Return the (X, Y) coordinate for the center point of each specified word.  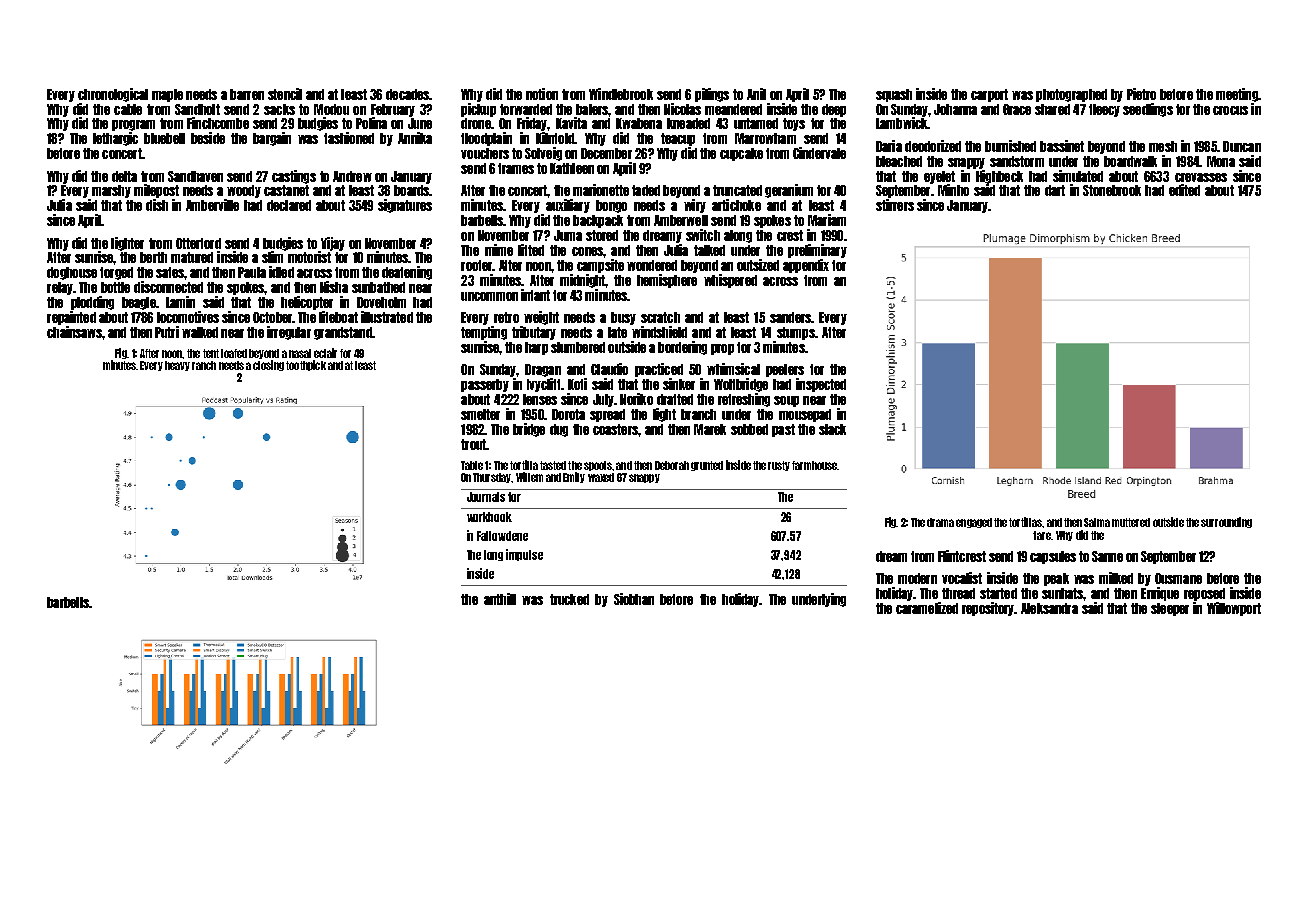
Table (472, 465)
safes (170, 272)
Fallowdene (502, 536)
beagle (139, 303)
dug (559, 430)
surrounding (1226, 522)
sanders (790, 317)
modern (917, 578)
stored (602, 235)
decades (407, 94)
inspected (821, 385)
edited (1184, 190)
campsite (600, 266)
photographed (1071, 95)
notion (542, 94)
